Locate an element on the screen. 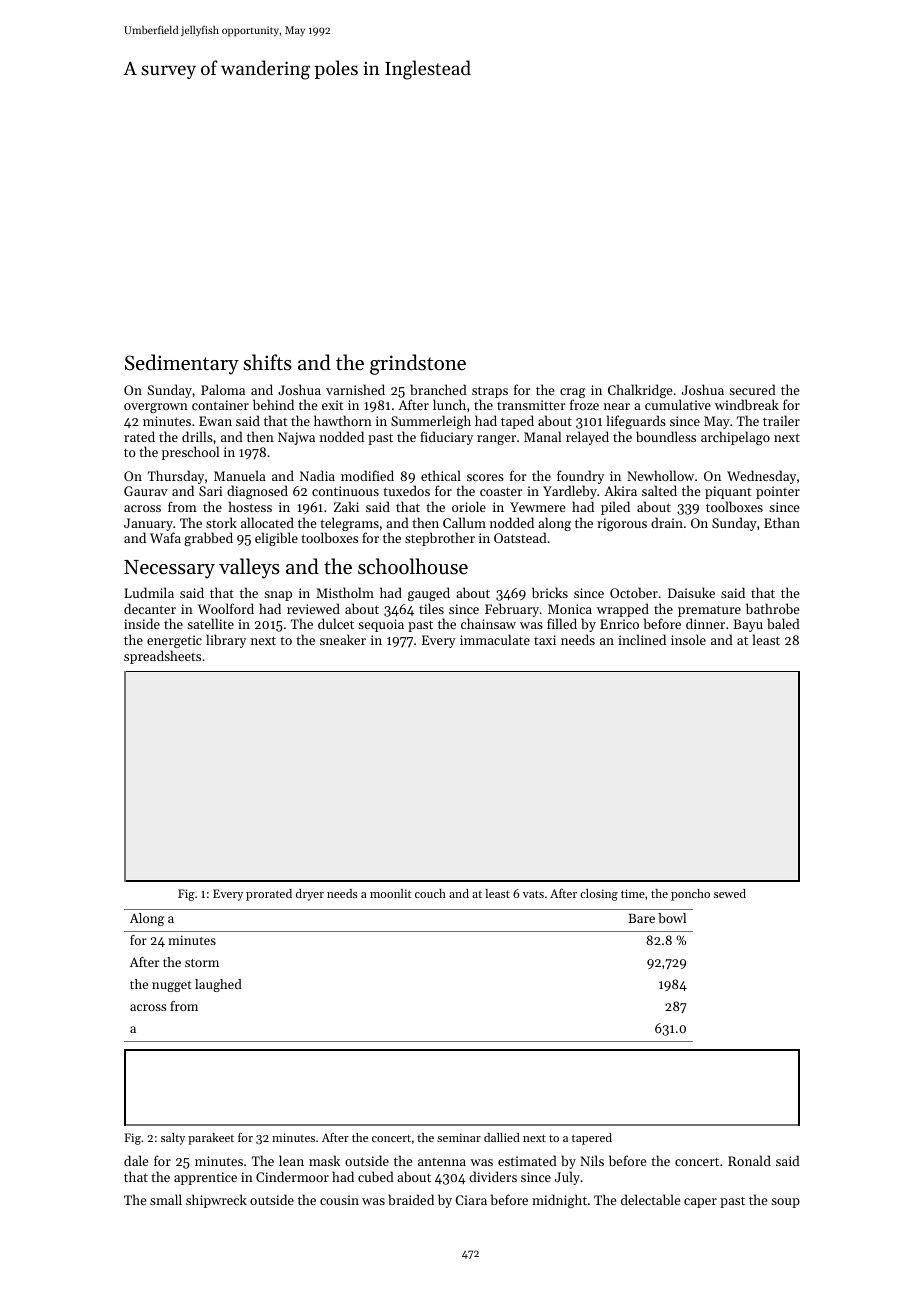  Ethan is located at coordinates (782, 522).
